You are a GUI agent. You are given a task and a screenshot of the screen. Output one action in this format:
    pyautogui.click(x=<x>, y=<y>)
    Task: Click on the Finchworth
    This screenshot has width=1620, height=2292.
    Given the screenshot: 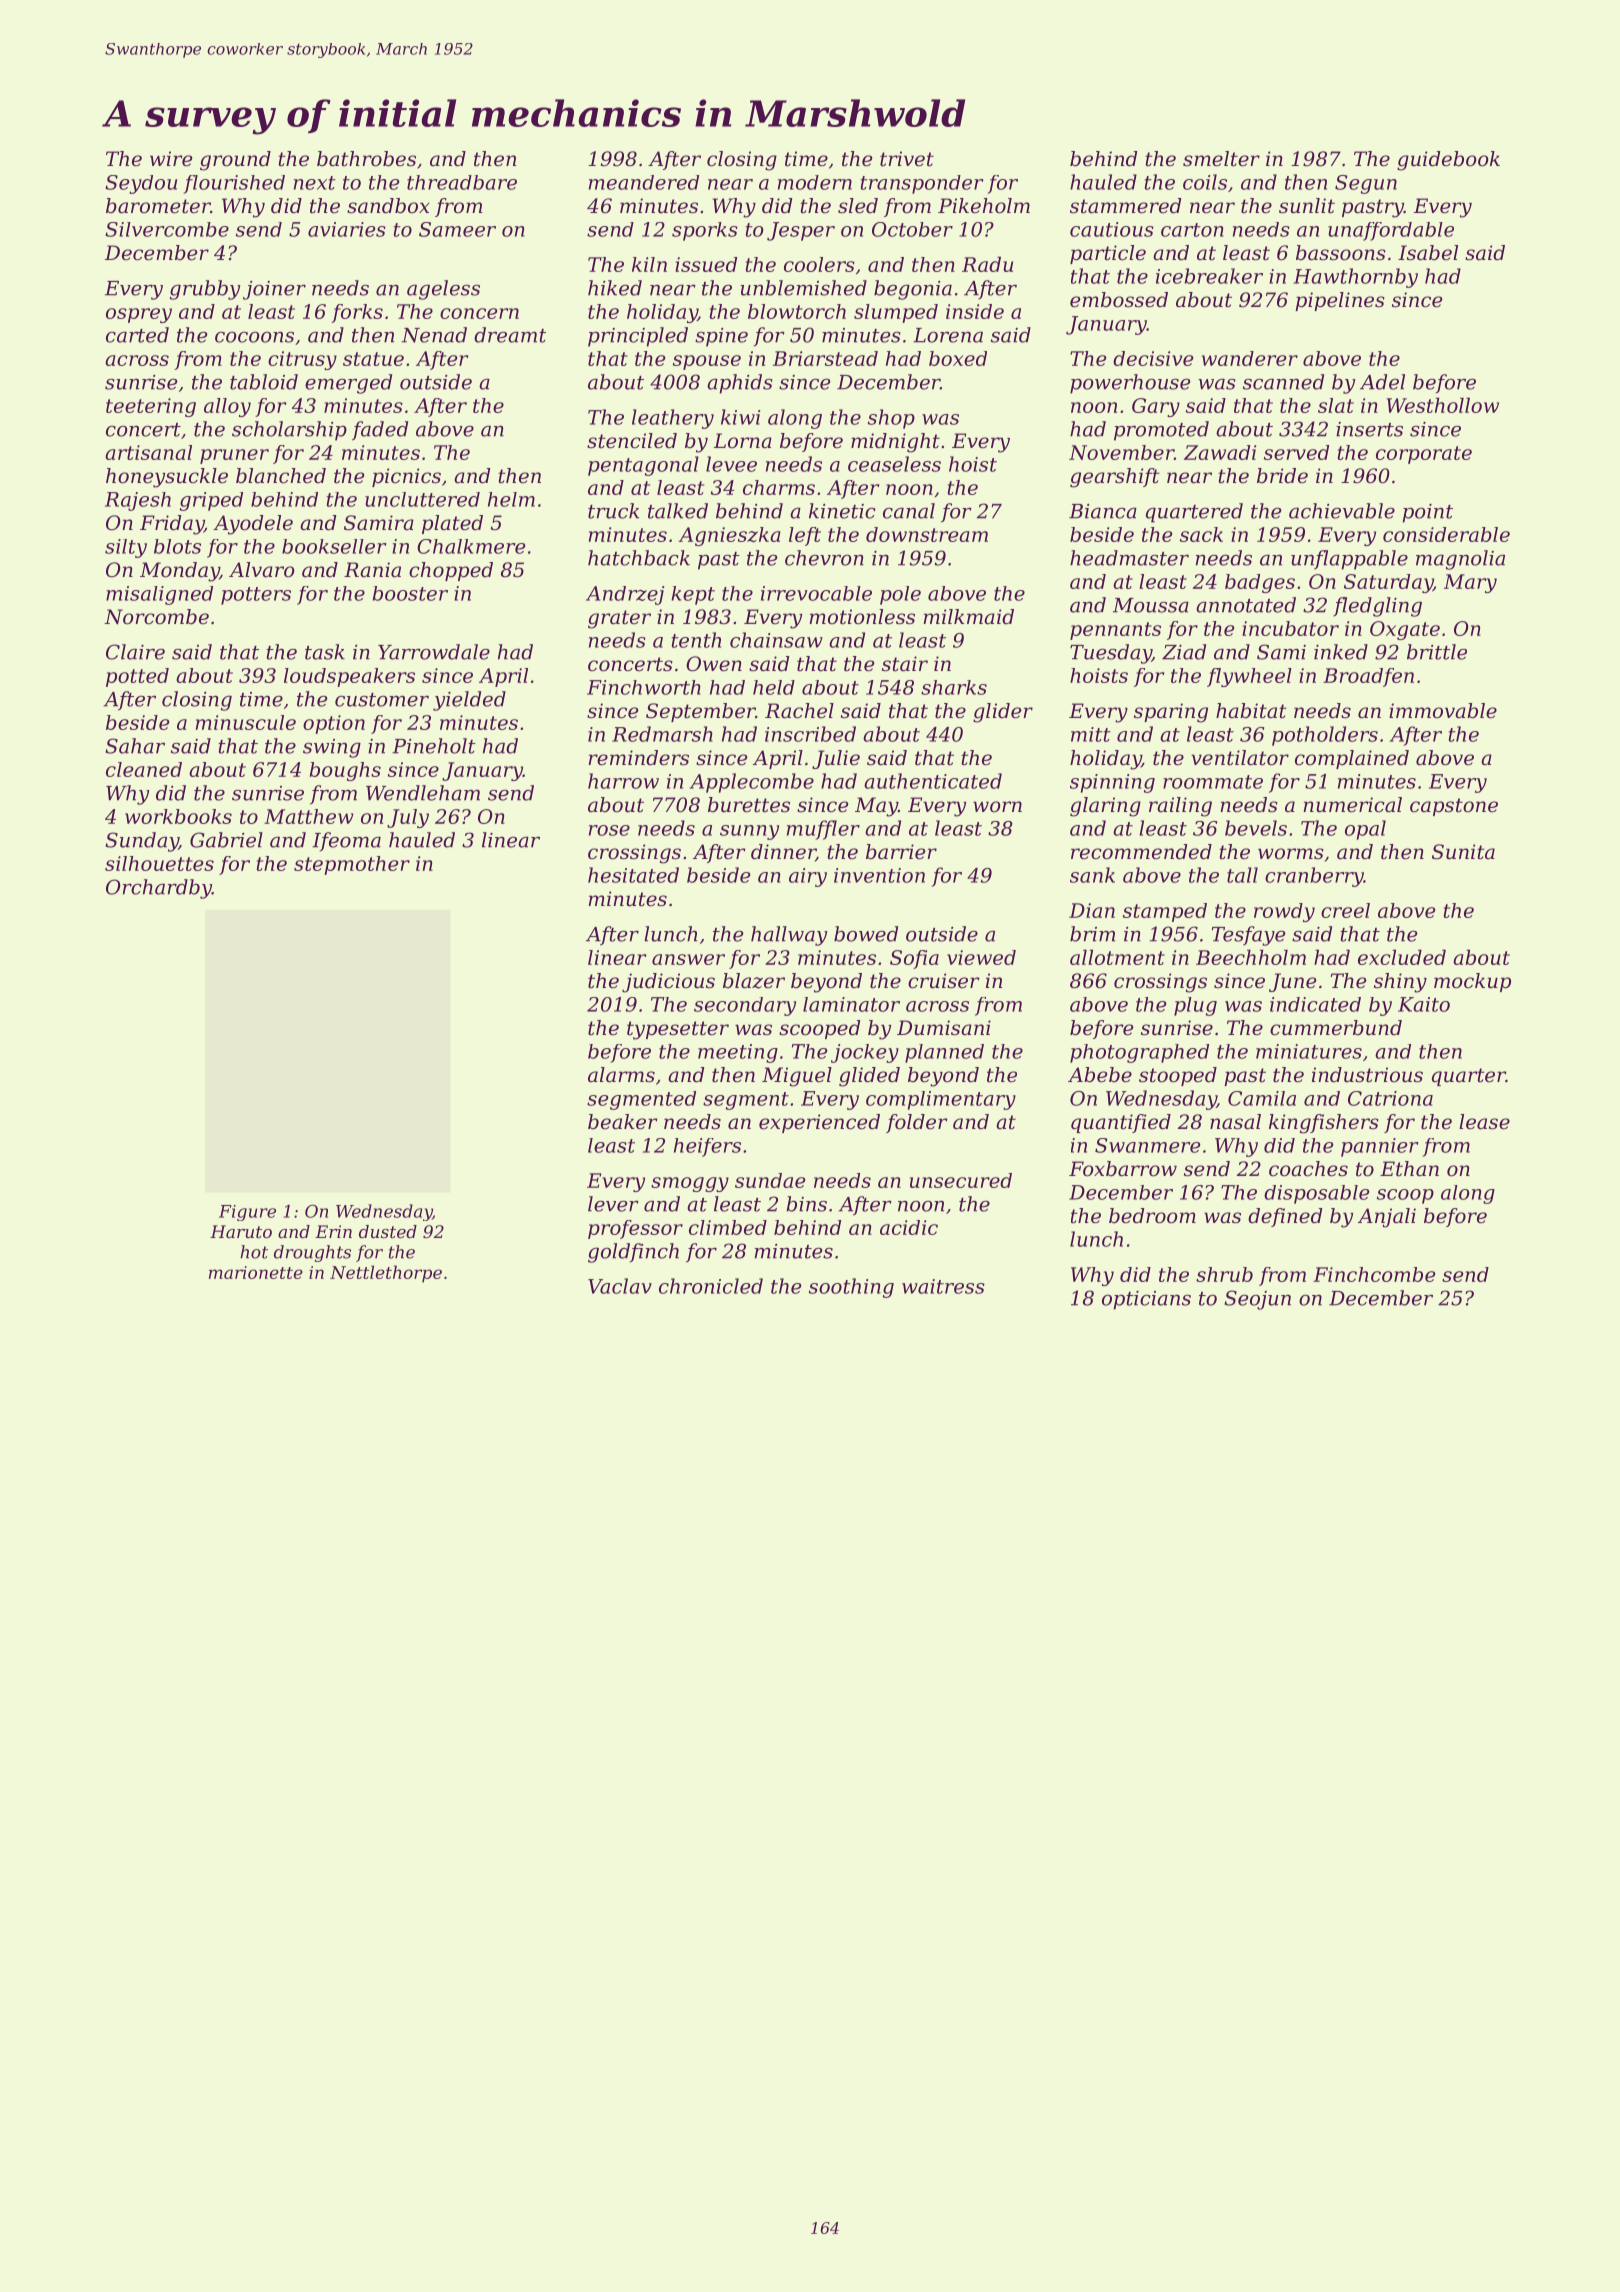 What is the action you would take?
    pyautogui.click(x=644, y=687)
